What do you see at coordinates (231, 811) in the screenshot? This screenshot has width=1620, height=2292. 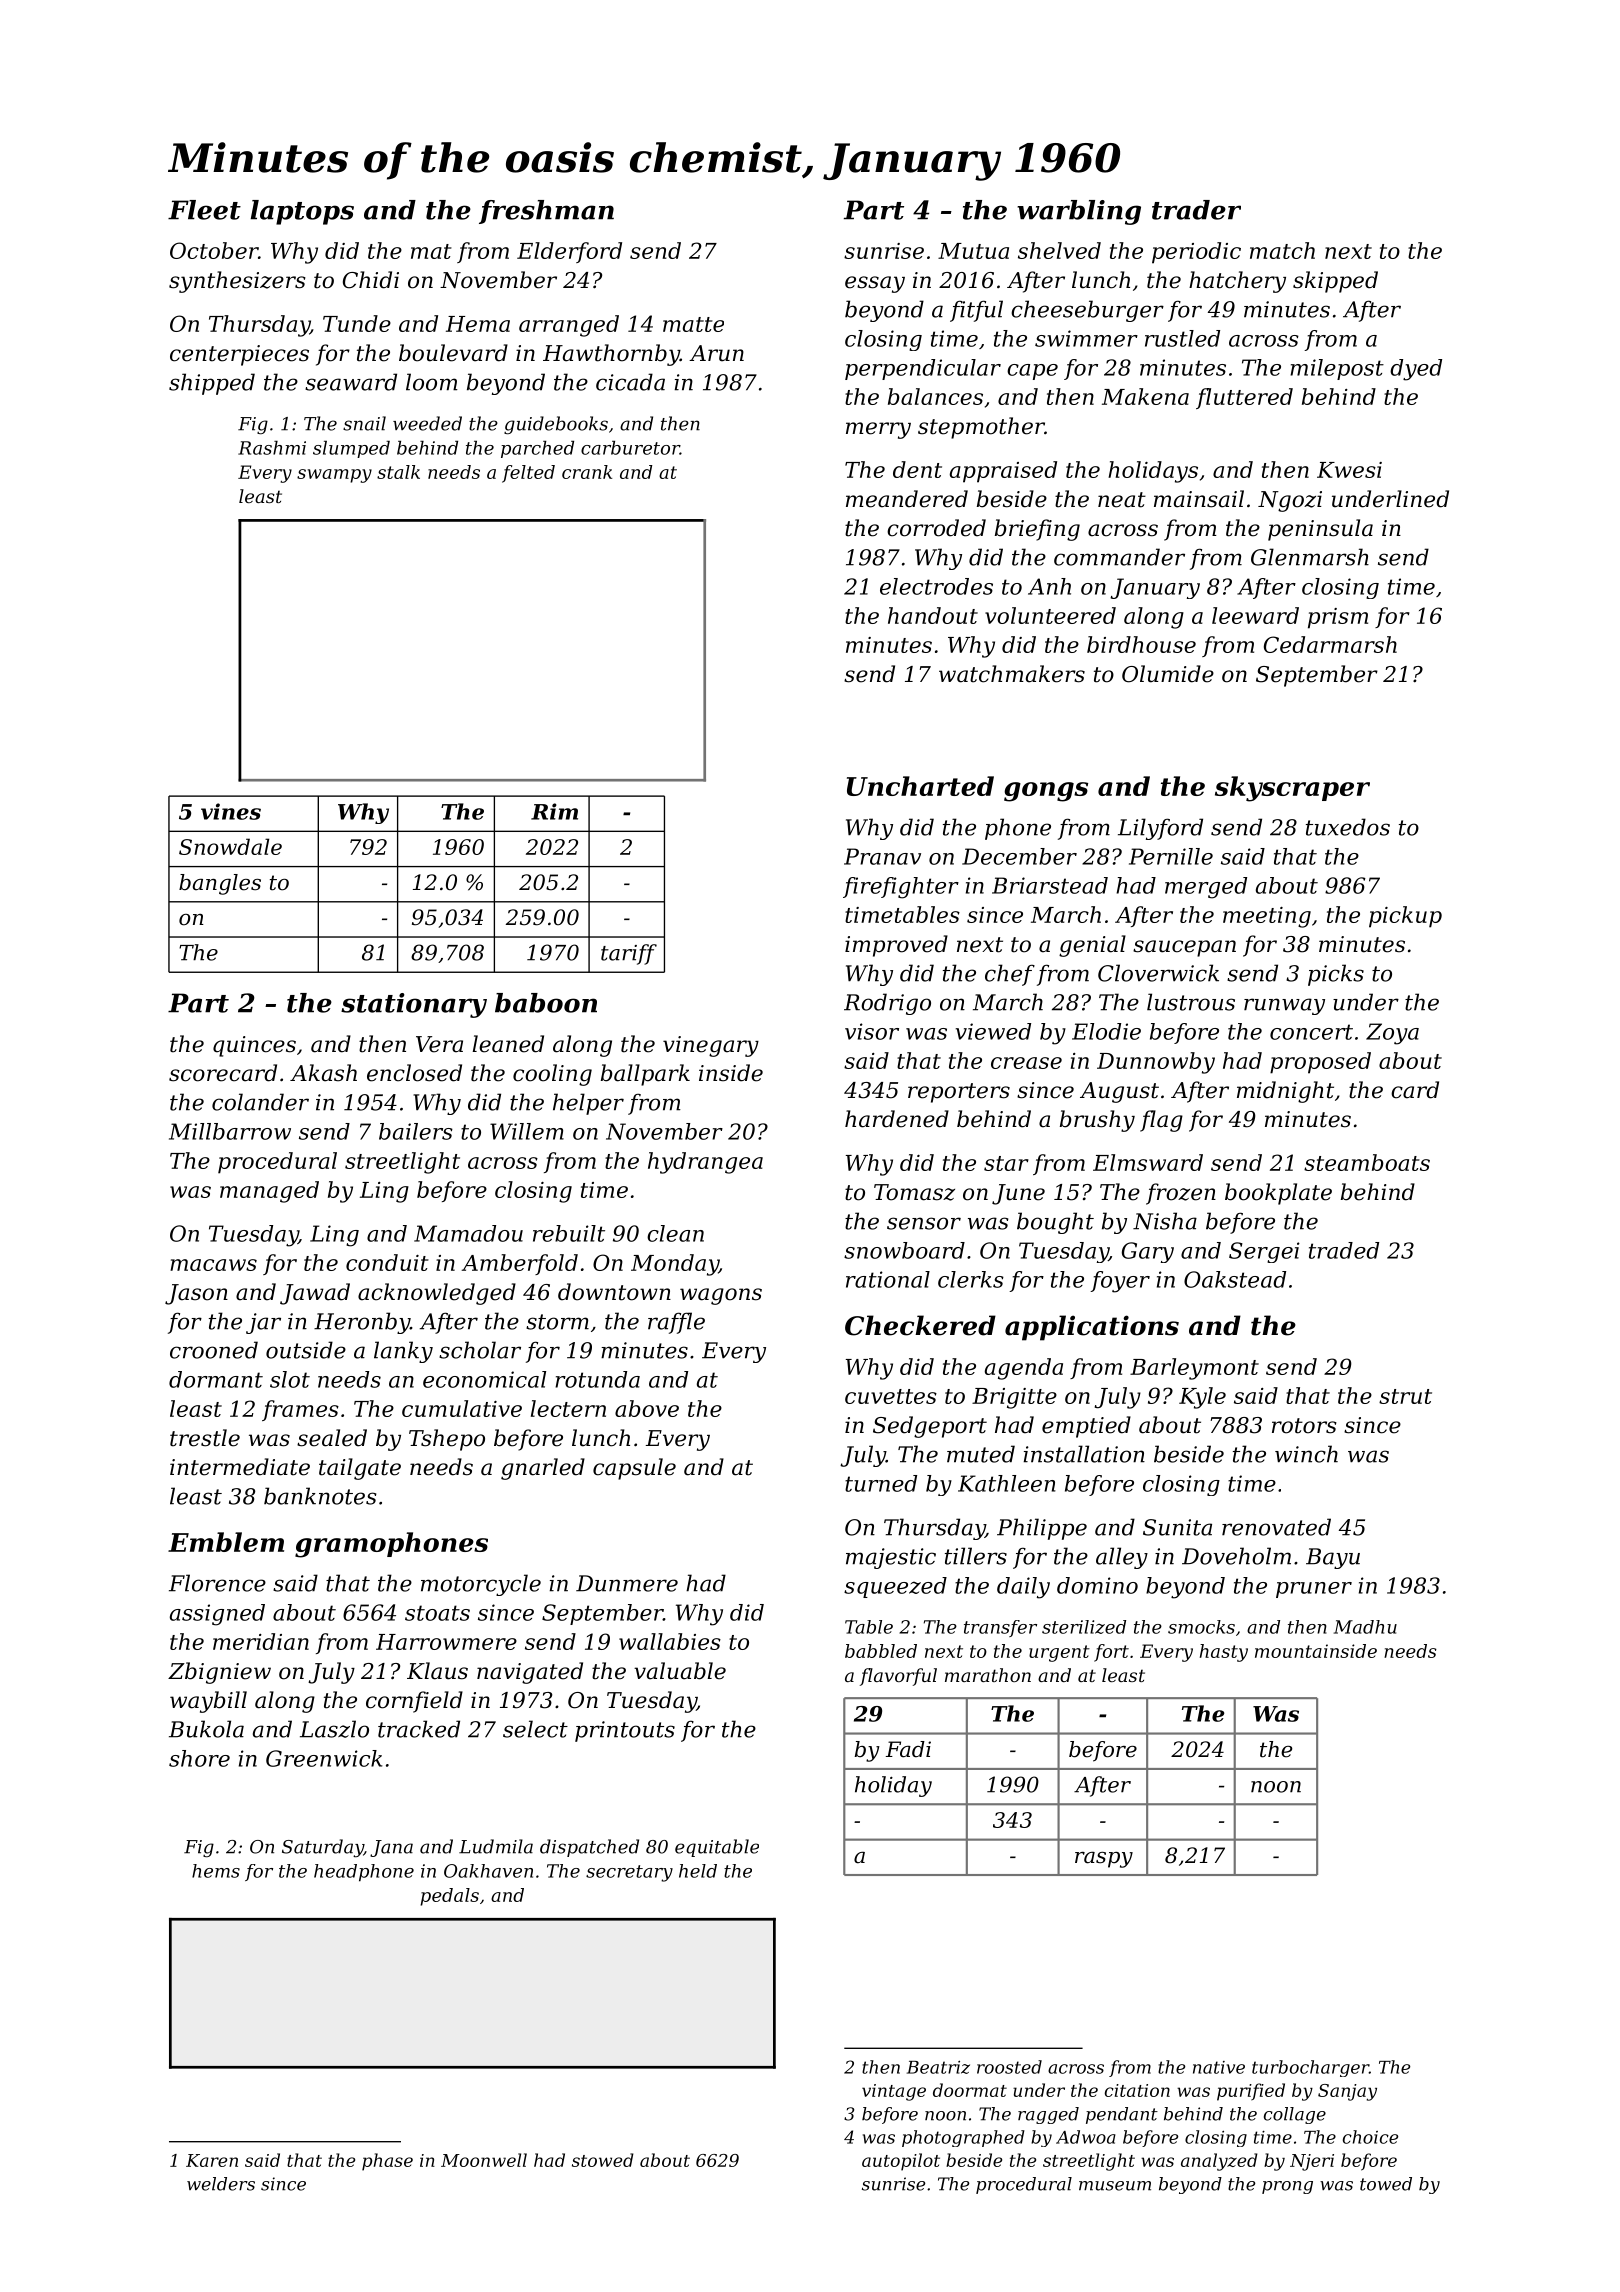 I see `vines` at bounding box center [231, 811].
